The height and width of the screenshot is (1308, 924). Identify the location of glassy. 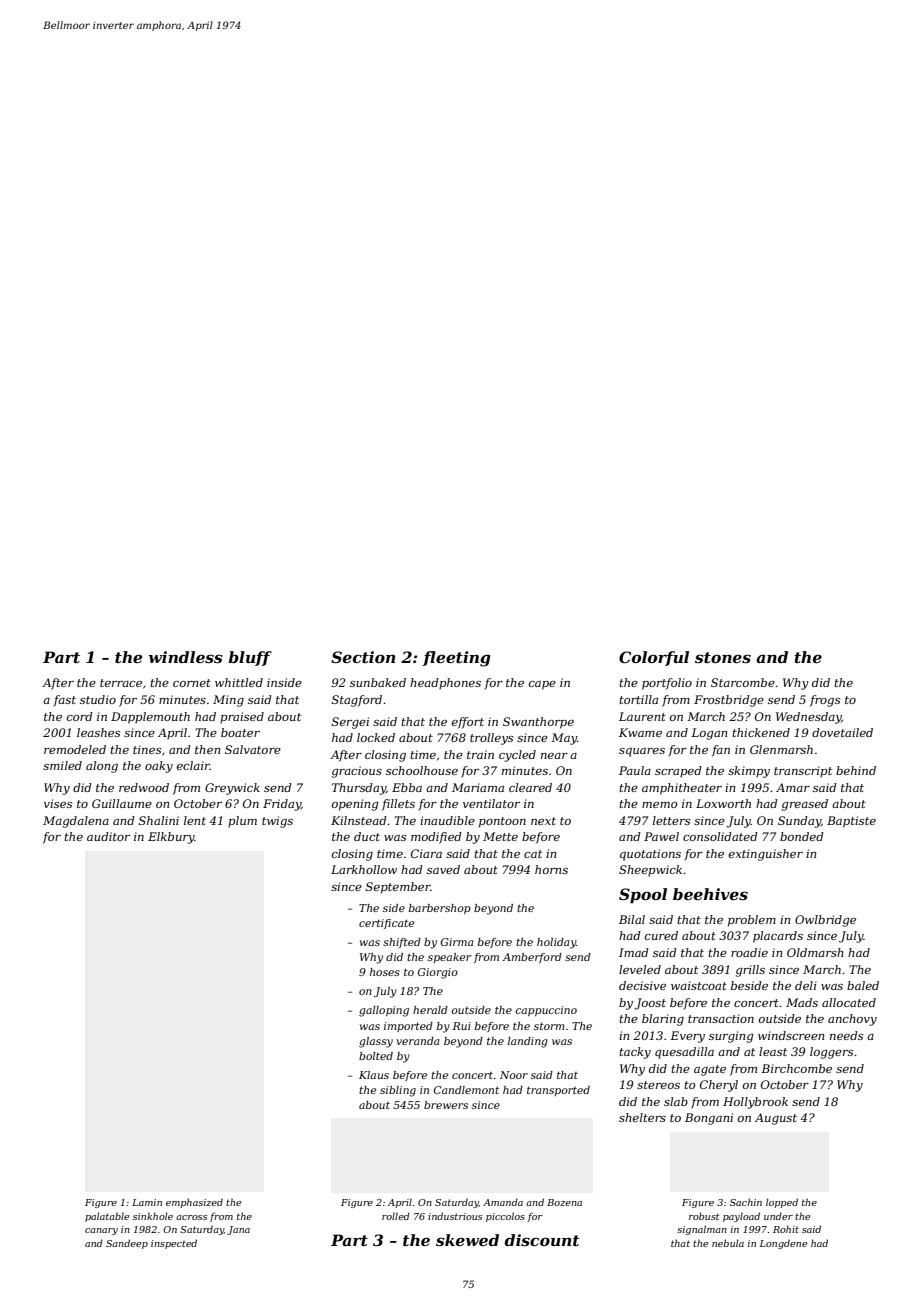
(376, 1042).
